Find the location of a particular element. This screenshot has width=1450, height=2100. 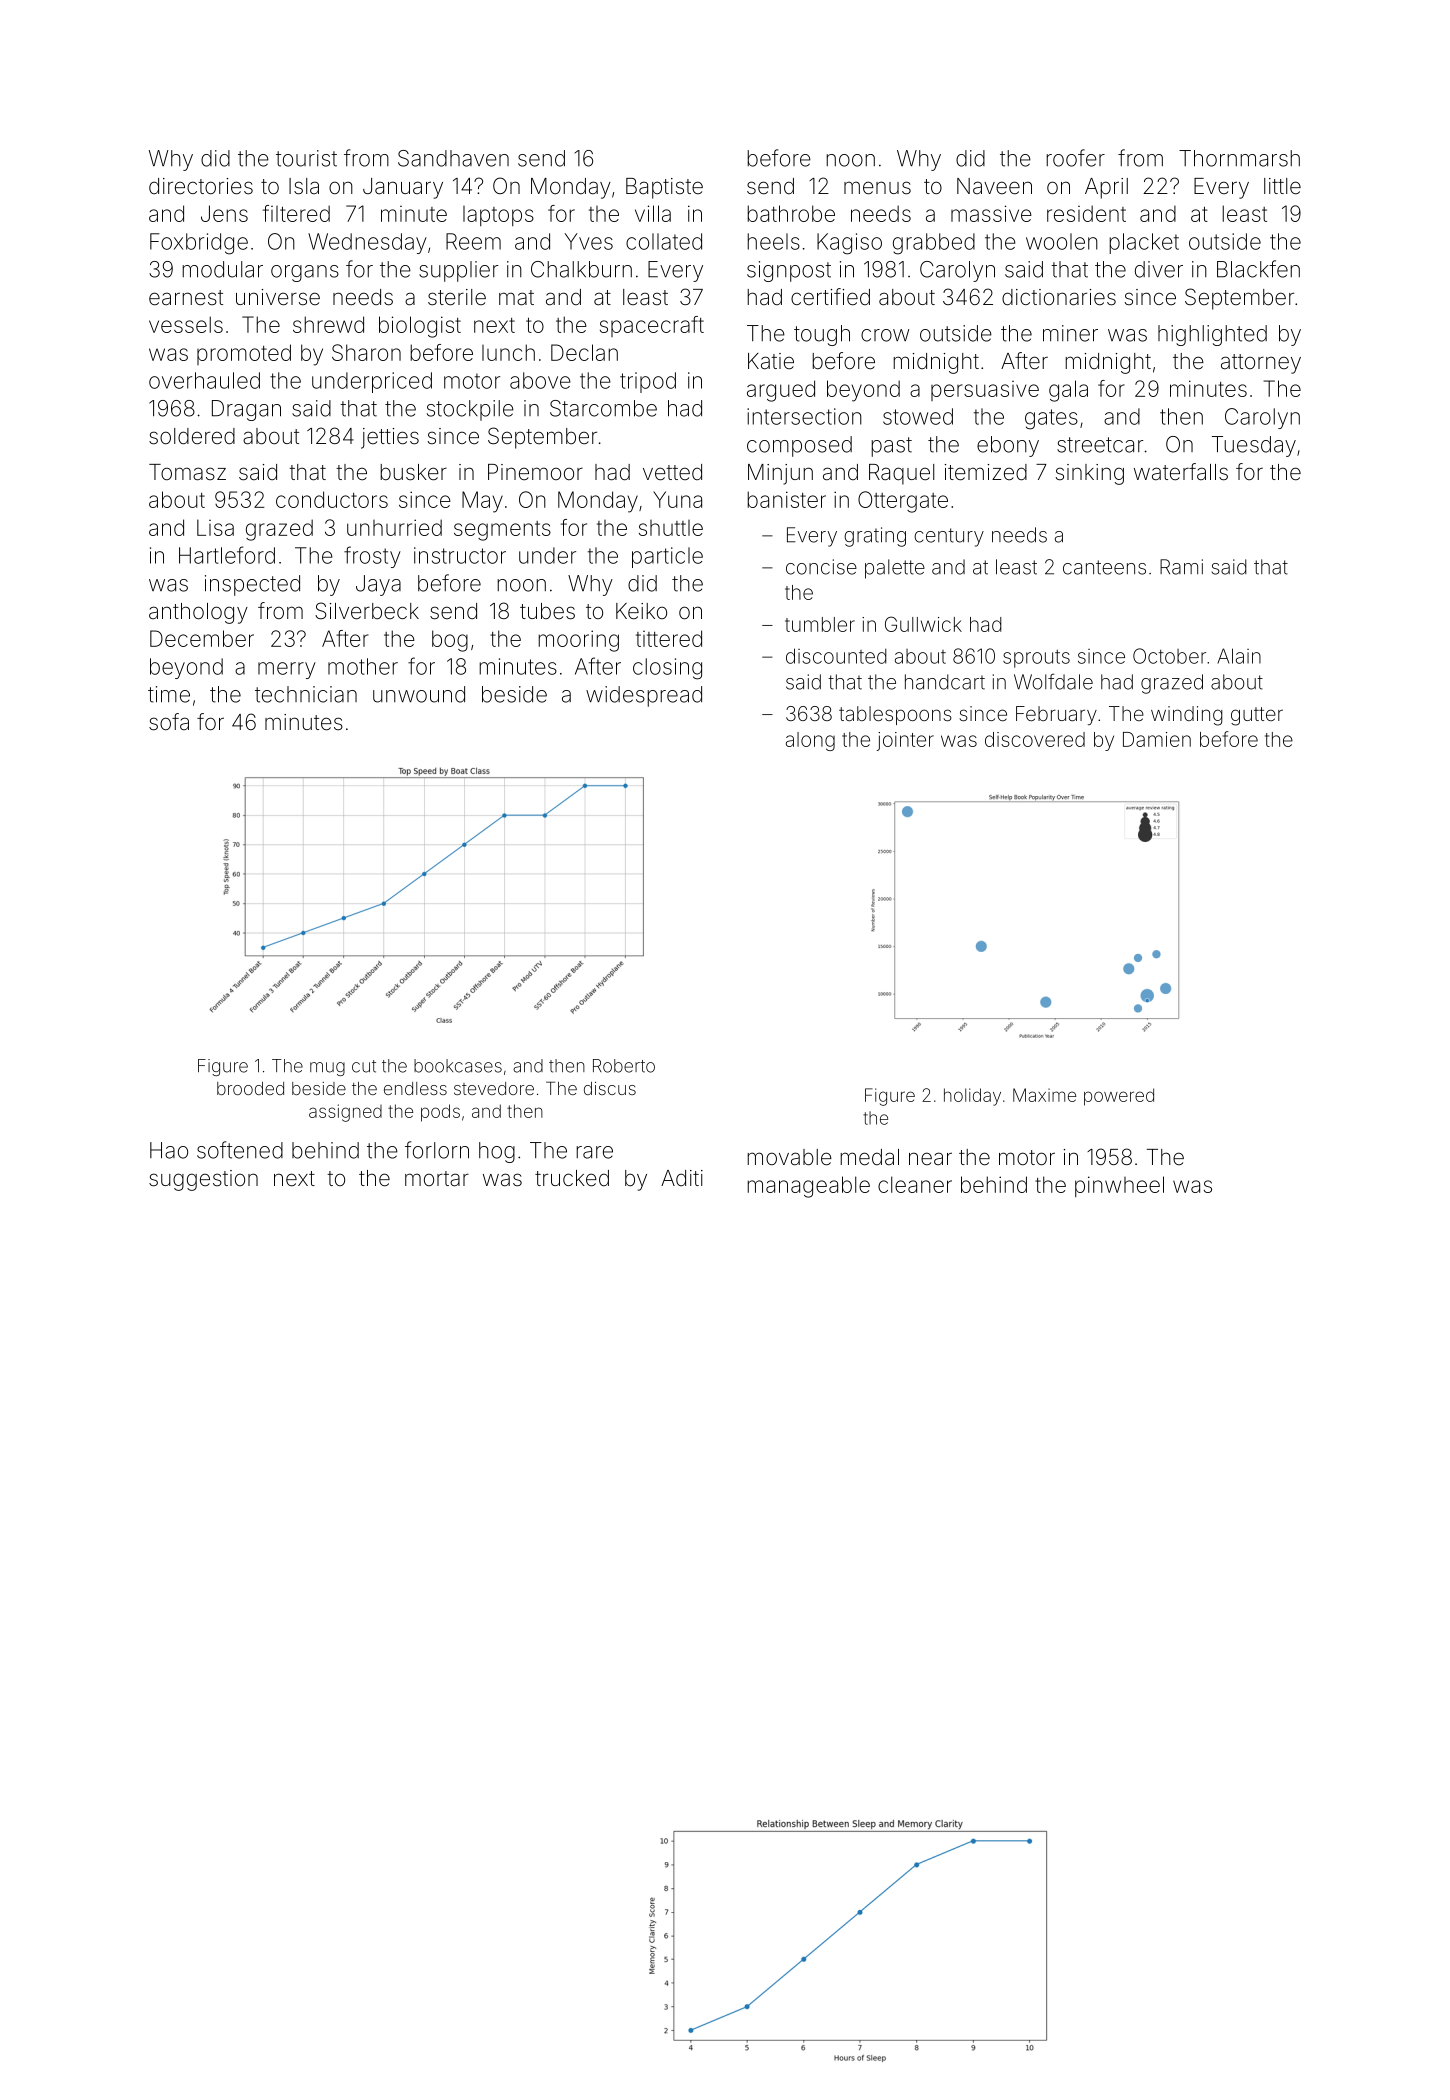

forlorn is located at coordinates (437, 1150).
